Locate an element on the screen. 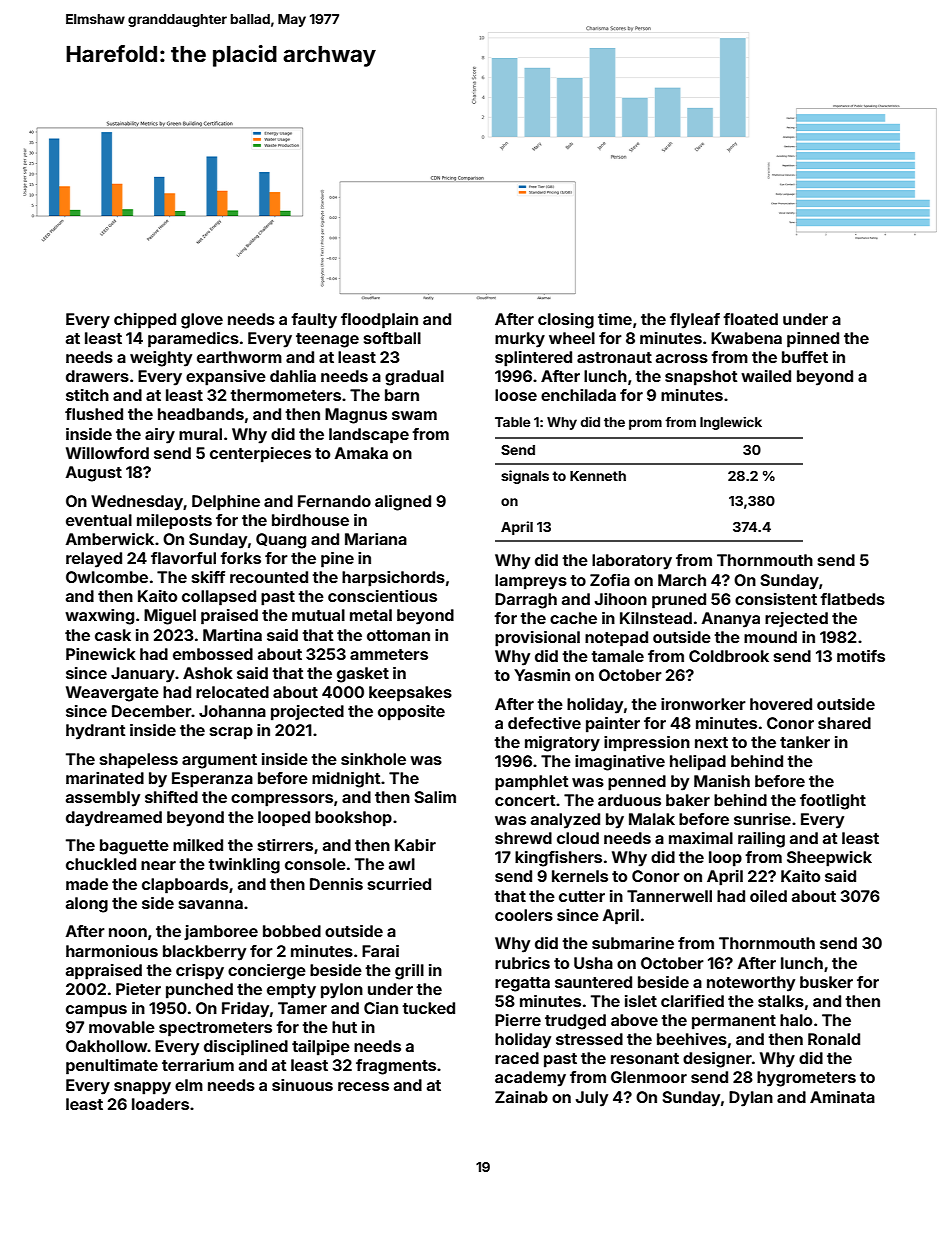 The height and width of the screenshot is (1233, 952). railing is located at coordinates (761, 840).
